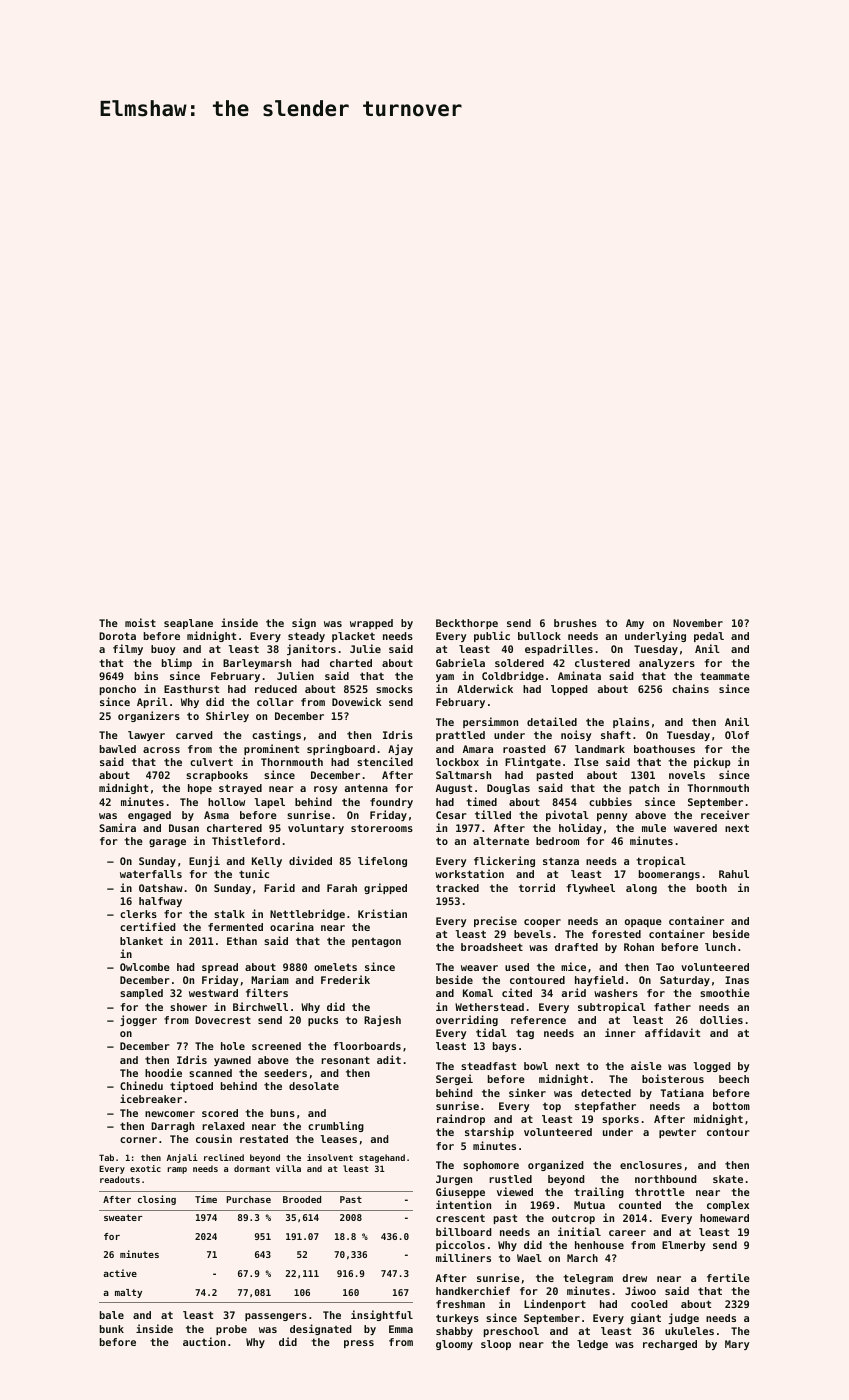 The width and height of the document is (849, 1400). Describe the element at coordinates (194, 735) in the document. I see `carved` at that location.
